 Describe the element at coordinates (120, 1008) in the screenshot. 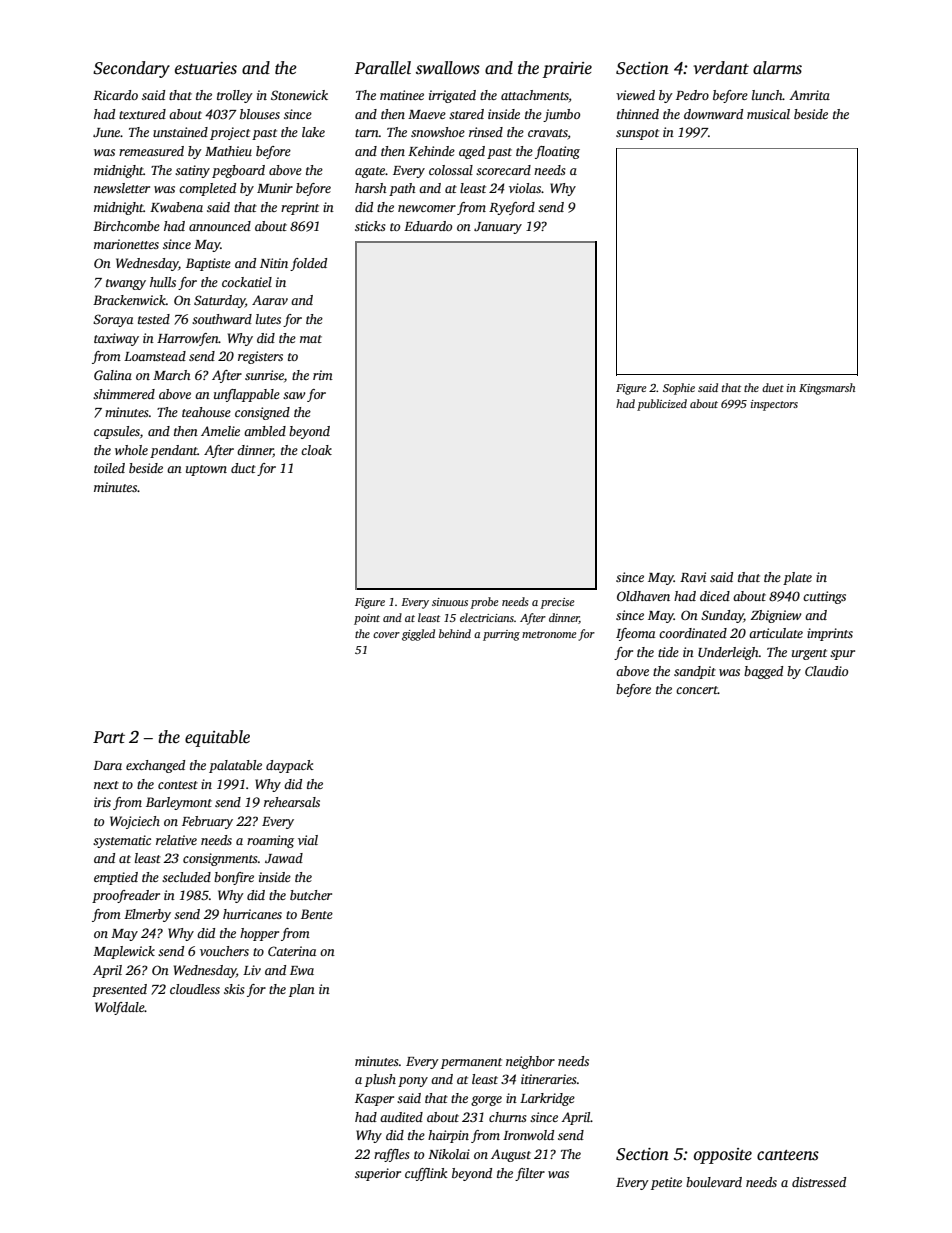

I see `Wolfdale` at that location.
